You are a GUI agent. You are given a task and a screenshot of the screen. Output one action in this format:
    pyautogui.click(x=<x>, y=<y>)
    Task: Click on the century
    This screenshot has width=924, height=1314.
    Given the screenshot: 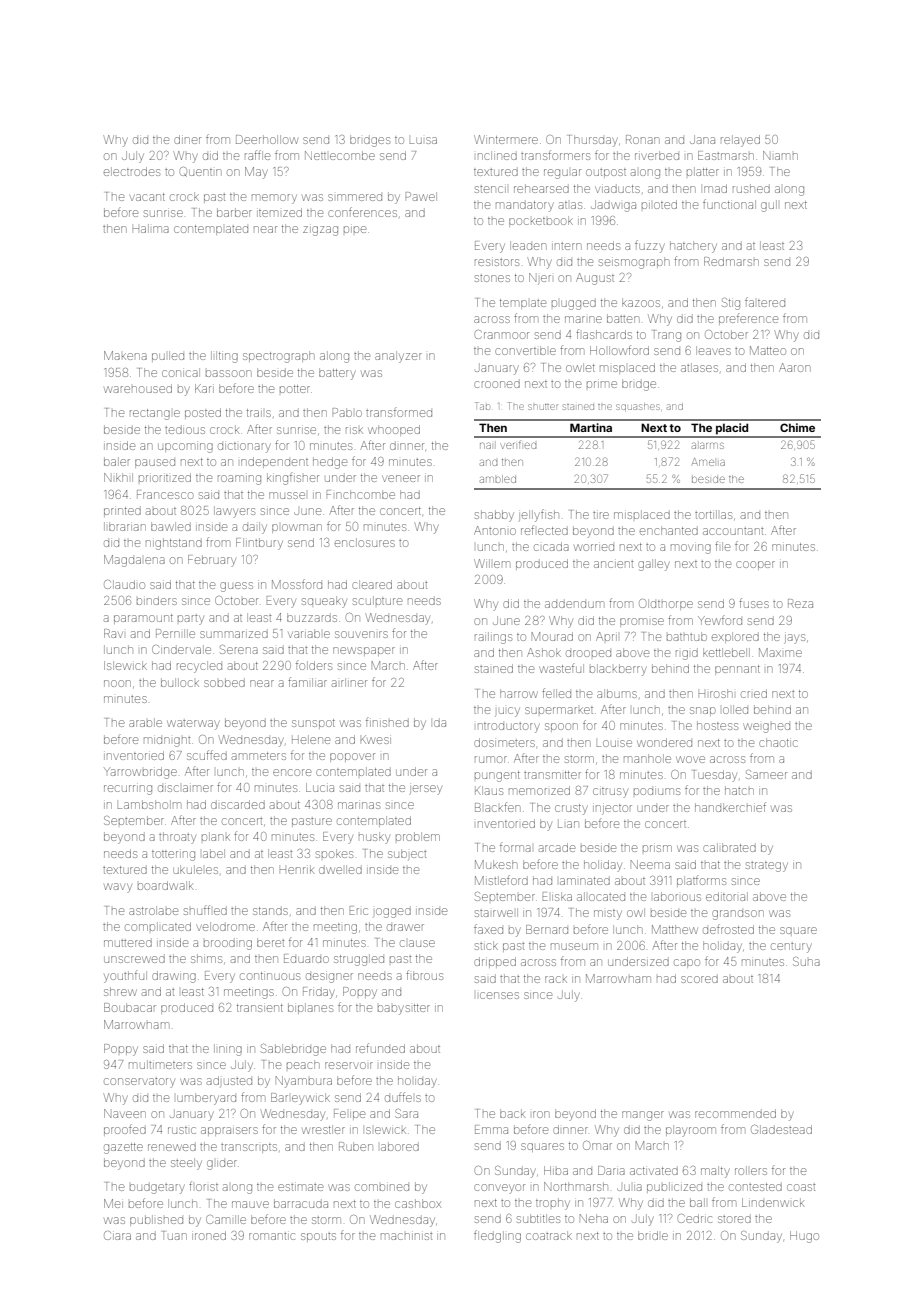 What is the action you would take?
    pyautogui.click(x=791, y=948)
